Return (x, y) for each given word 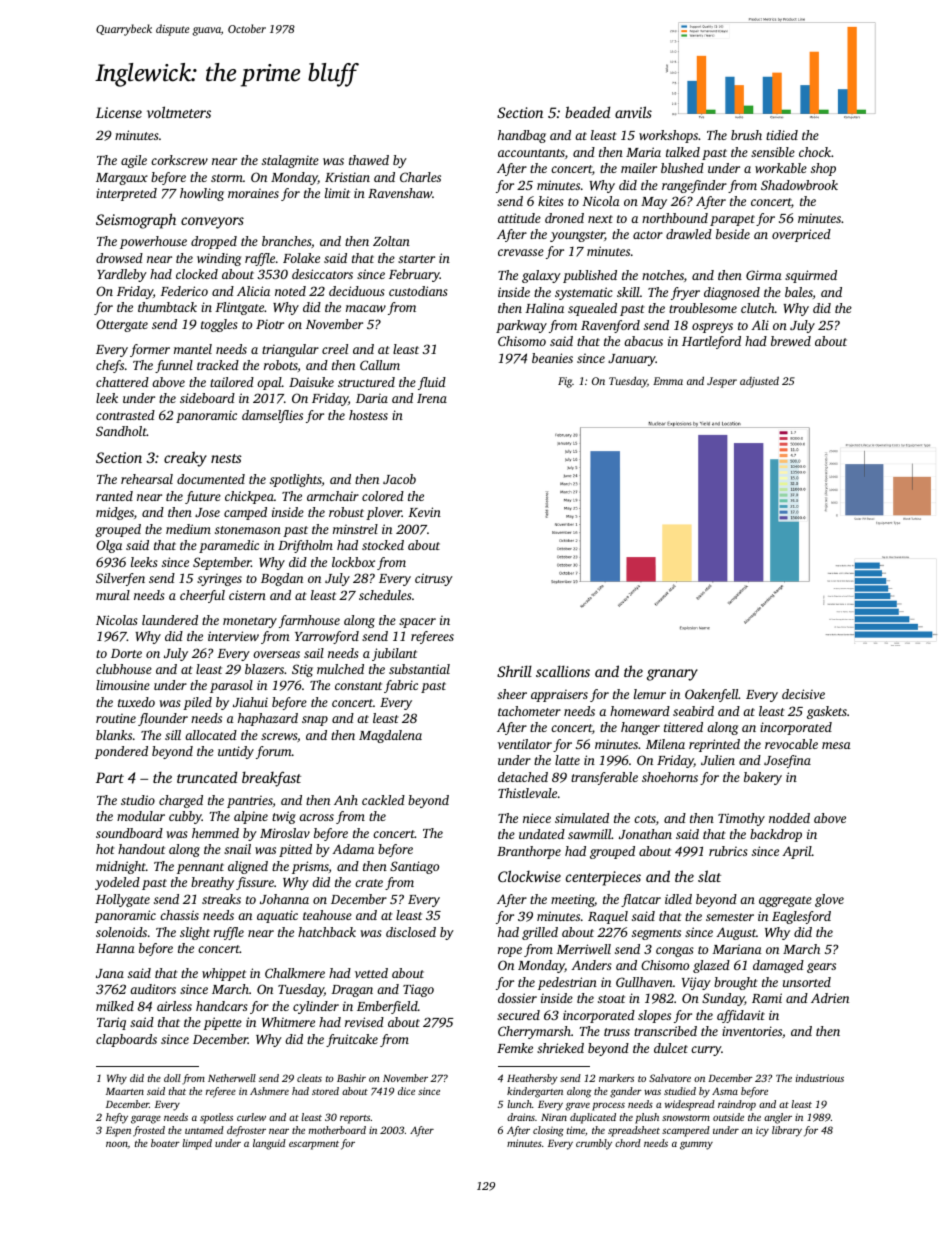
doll (172, 1078)
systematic (584, 293)
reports (355, 1119)
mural (113, 595)
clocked (197, 274)
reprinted (714, 745)
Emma (668, 381)
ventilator (525, 744)
